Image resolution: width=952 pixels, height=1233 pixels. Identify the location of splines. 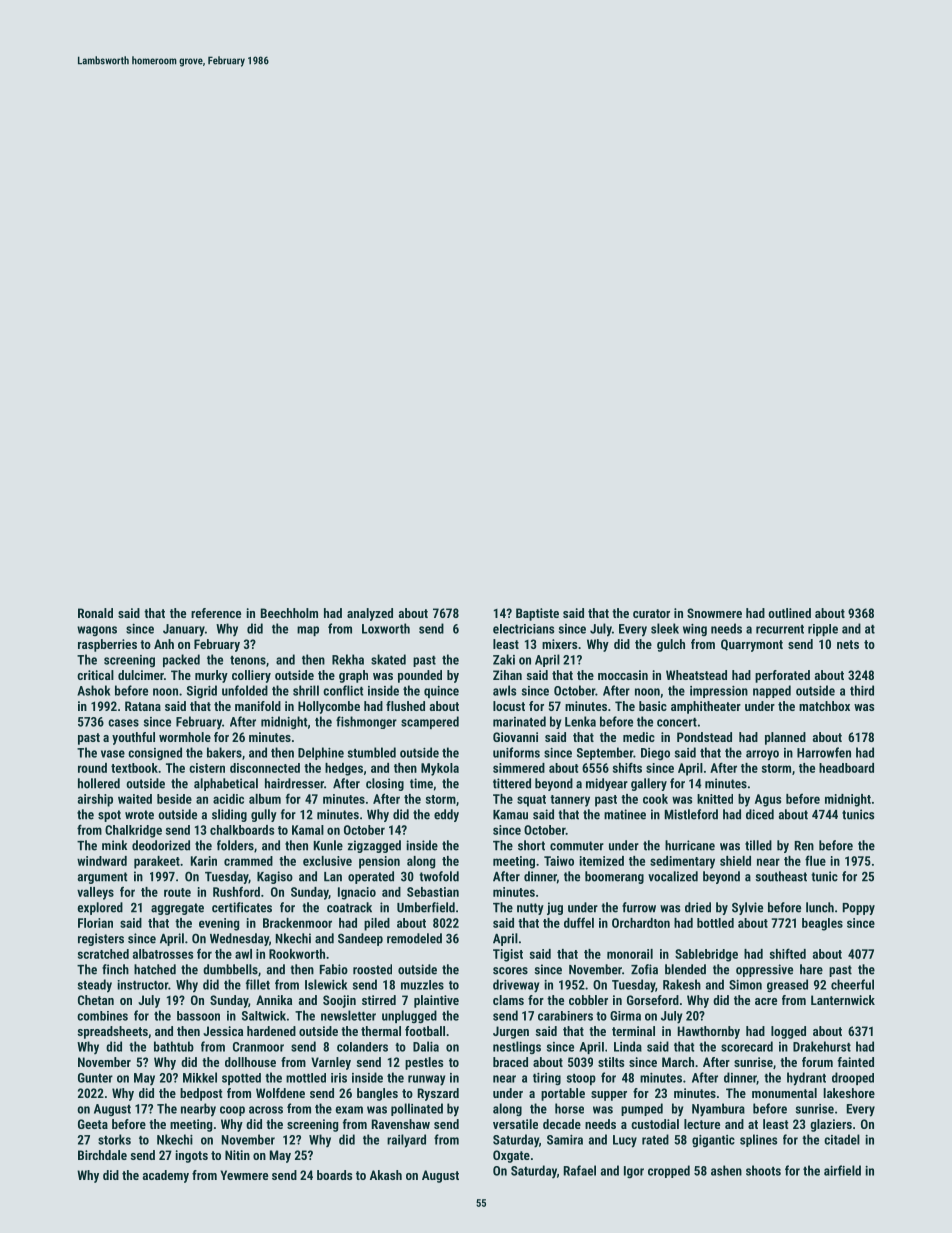
(759, 1140).
